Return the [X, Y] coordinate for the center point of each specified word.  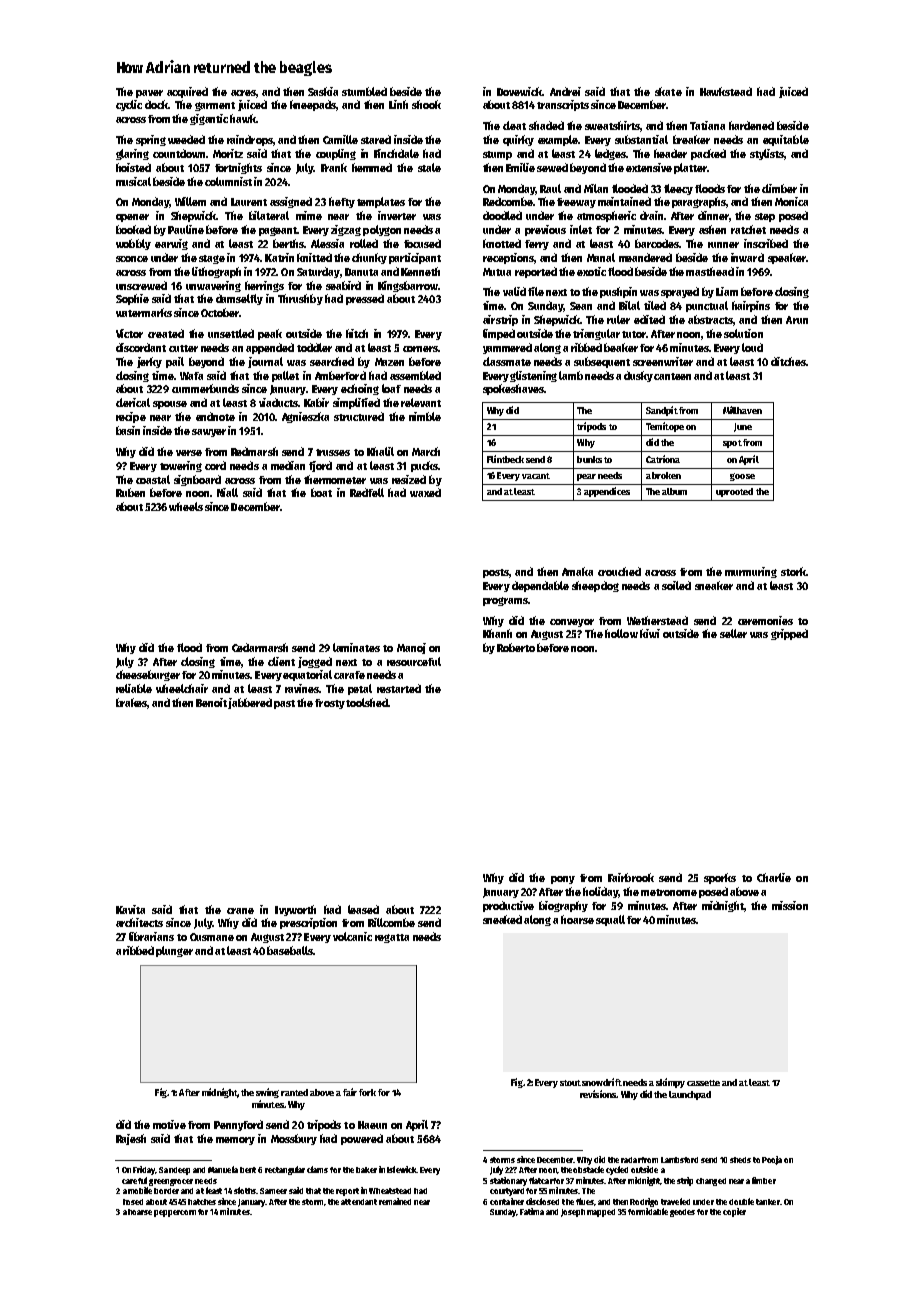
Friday [144, 1170]
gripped [789, 634]
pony [563, 880]
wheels [186, 506]
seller [733, 633]
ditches [788, 361]
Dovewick [519, 91]
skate [668, 91]
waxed [425, 492]
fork [367, 1092]
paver [149, 94]
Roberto [516, 647]
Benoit [211, 702]
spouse [170, 405]
